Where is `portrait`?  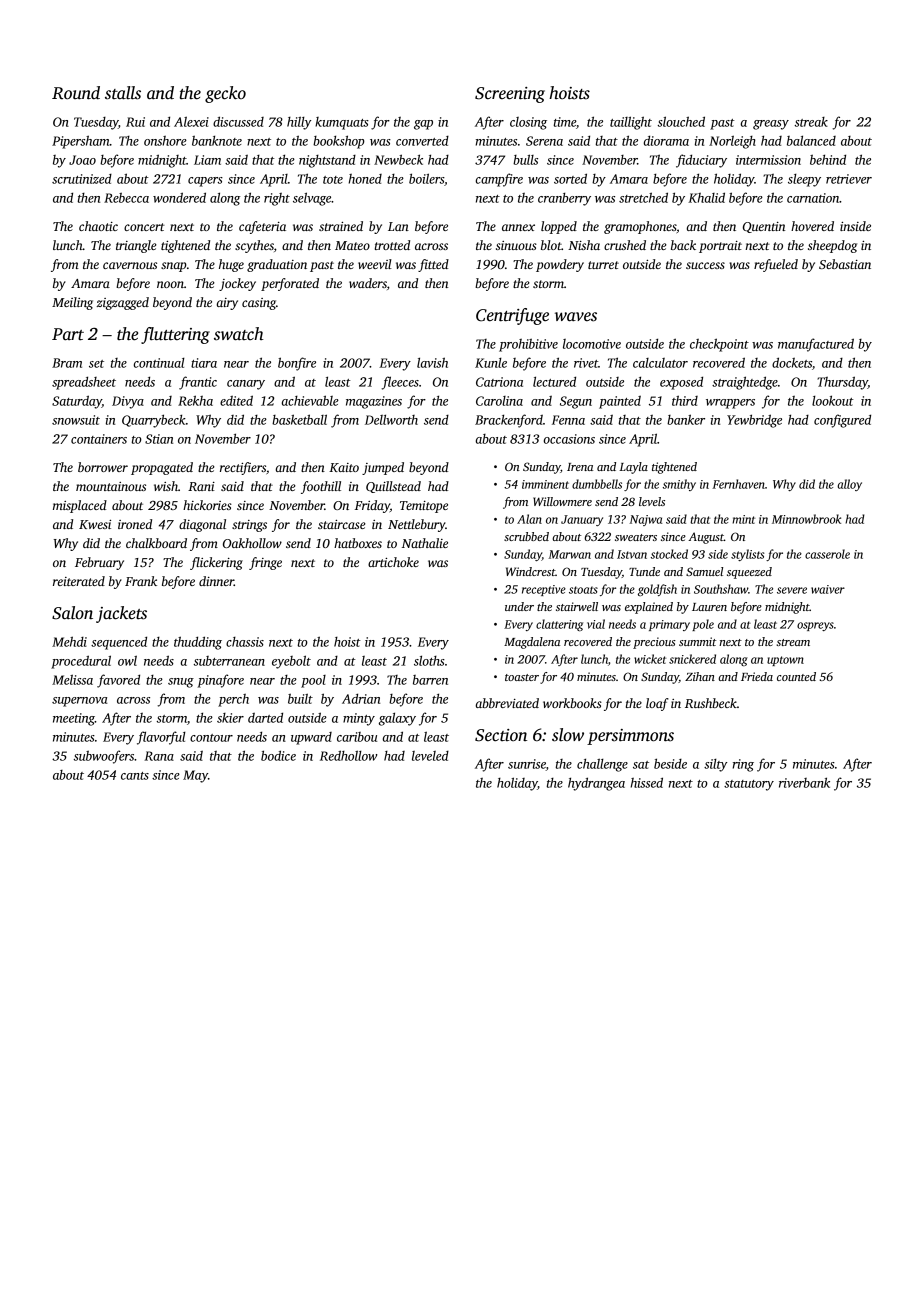
portrait is located at coordinates (720, 247).
